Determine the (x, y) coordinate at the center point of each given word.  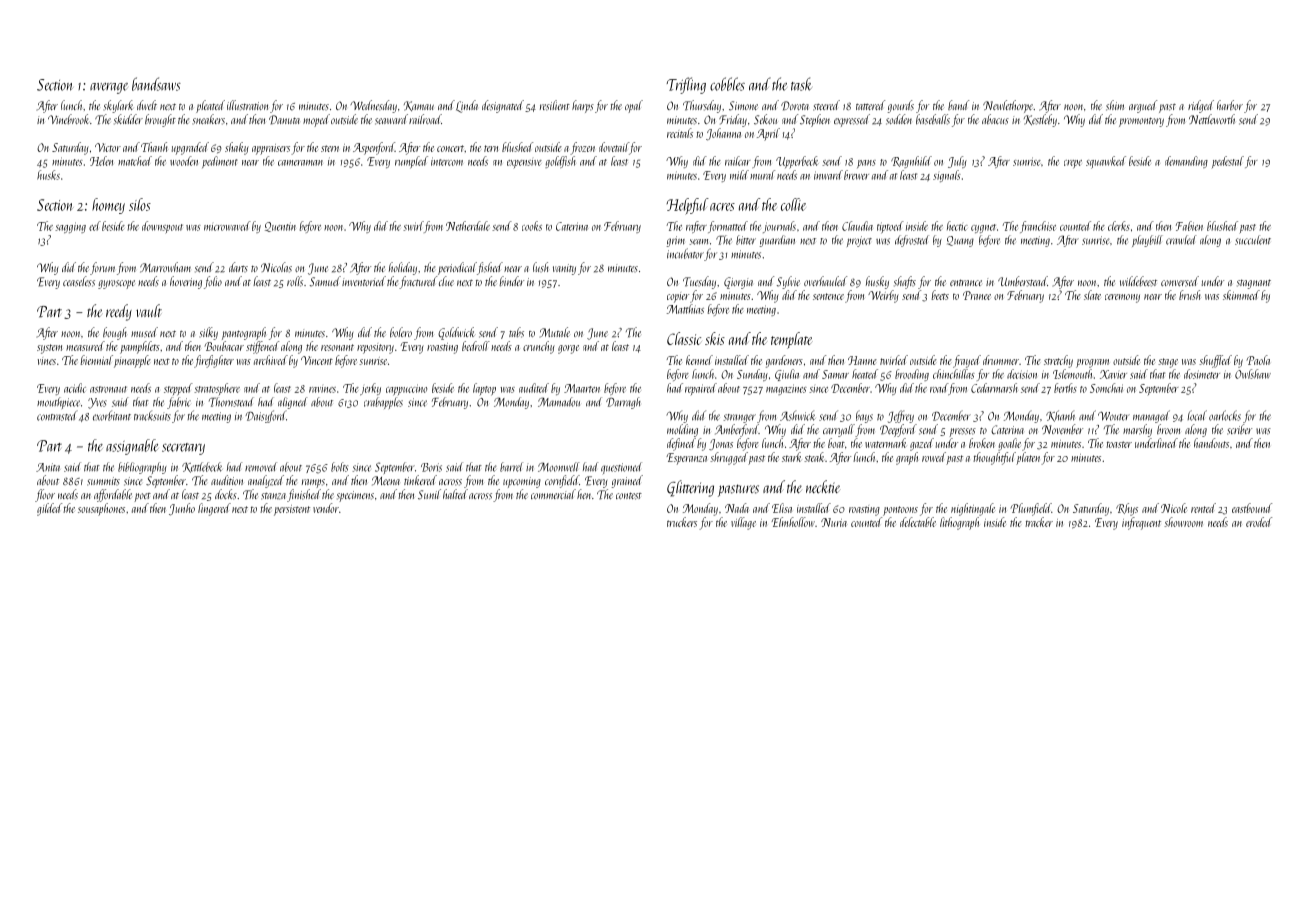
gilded (49, 509)
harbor (1230, 105)
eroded (1259, 522)
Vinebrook (68, 119)
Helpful (687, 206)
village (743, 523)
